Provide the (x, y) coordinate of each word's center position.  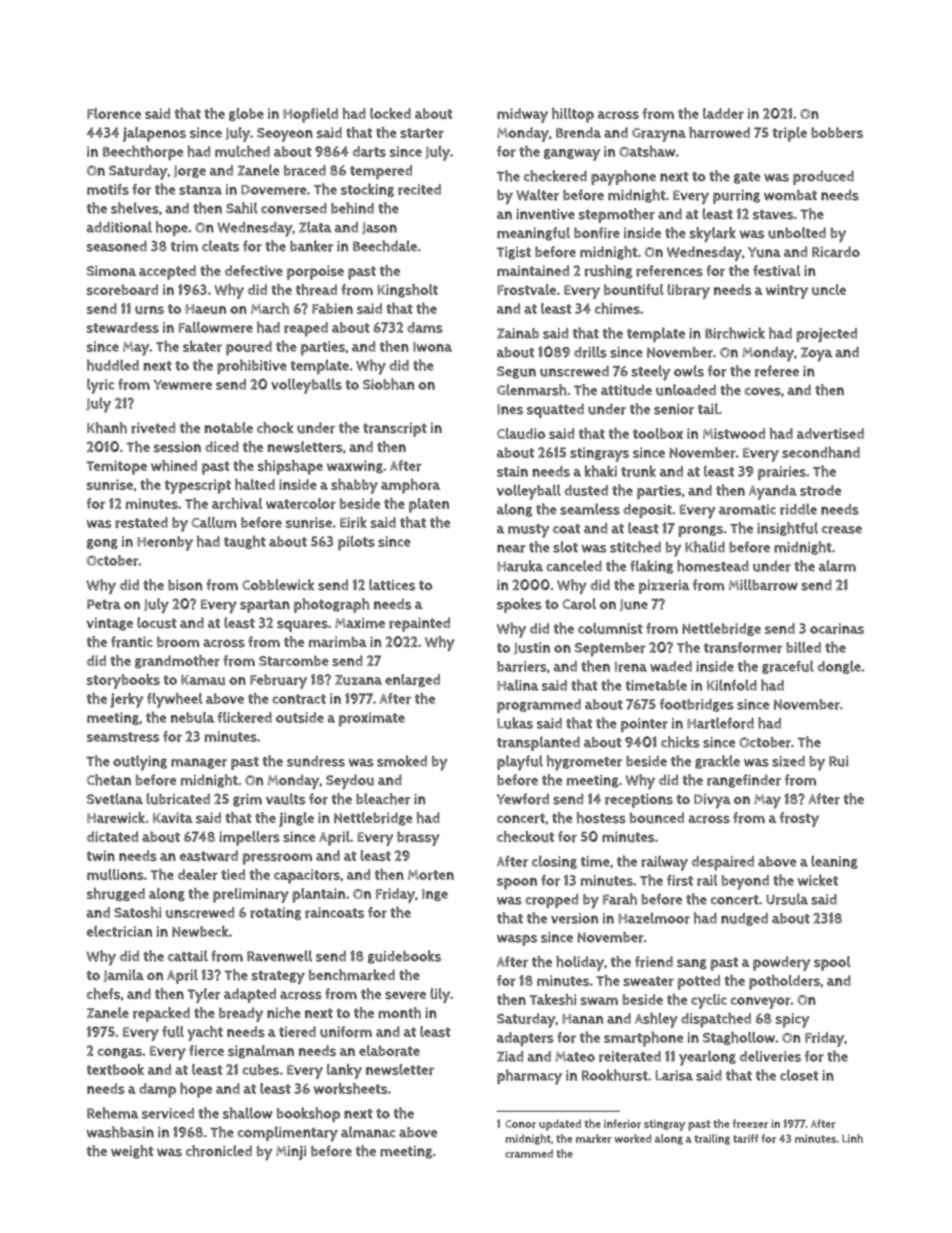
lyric (100, 386)
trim (184, 246)
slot (565, 547)
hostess (601, 818)
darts (369, 151)
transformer (743, 647)
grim (247, 800)
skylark (713, 234)
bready (241, 1014)
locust (157, 623)
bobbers (837, 132)
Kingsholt (407, 291)
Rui (838, 761)
